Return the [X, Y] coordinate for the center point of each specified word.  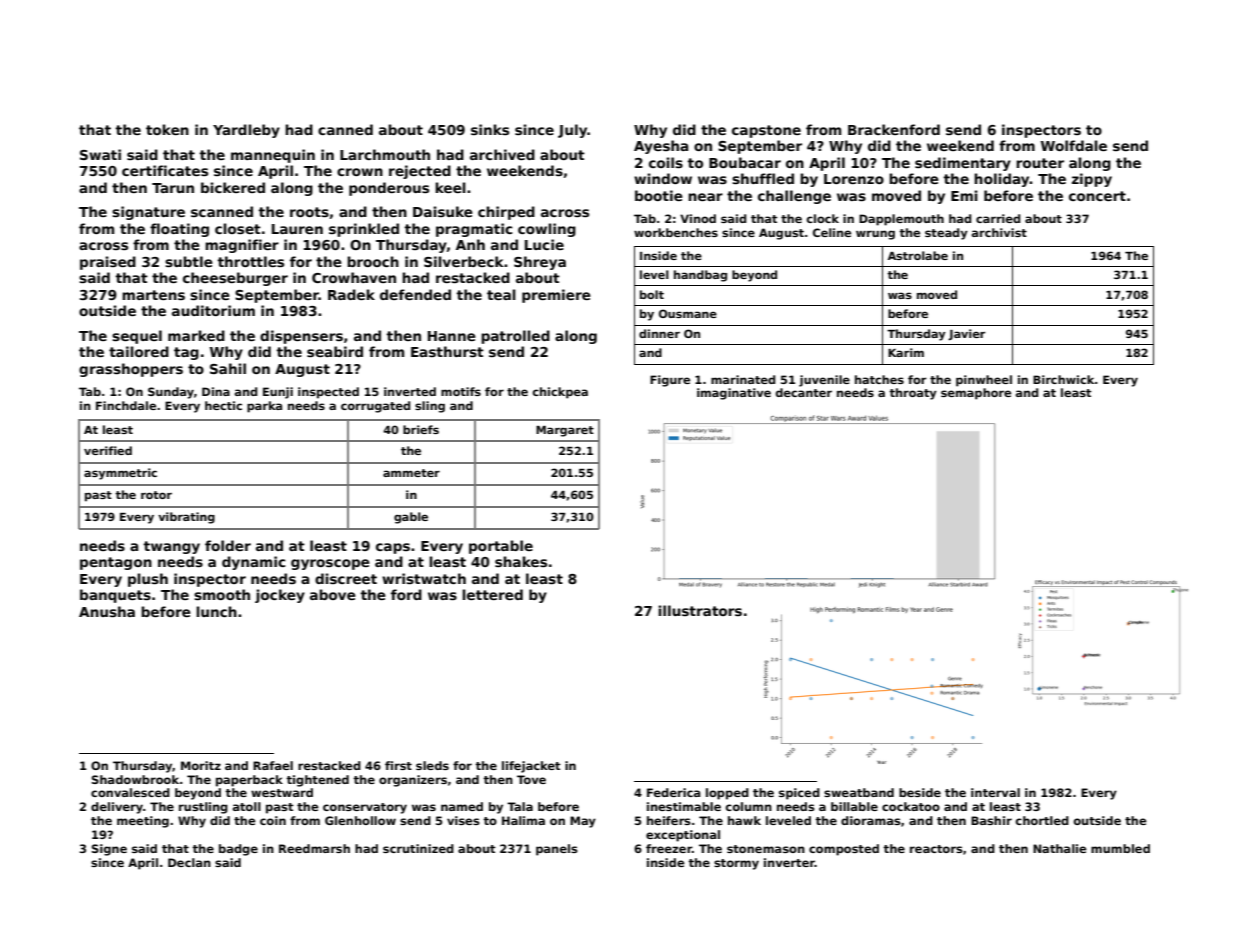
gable [411, 518]
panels [557, 850]
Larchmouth [385, 154]
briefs [421, 429]
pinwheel [984, 381]
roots [309, 212]
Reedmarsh [314, 848]
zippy [1092, 180]
